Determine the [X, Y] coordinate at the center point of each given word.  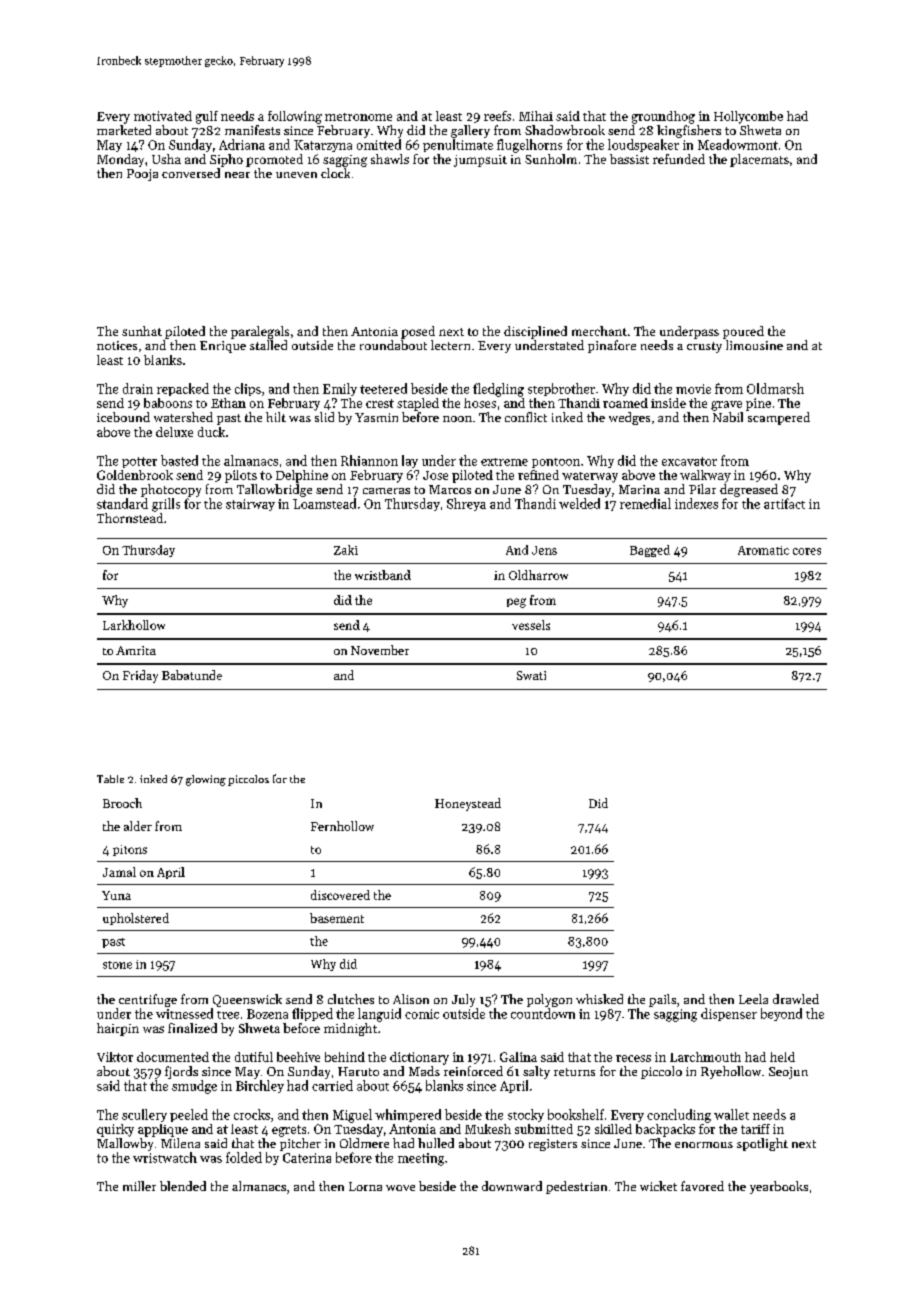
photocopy [171, 490]
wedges [629, 418]
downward [512, 1186]
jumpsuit [480, 161]
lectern [450, 345]
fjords [181, 1072]
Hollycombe [748, 117]
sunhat [142, 331]
